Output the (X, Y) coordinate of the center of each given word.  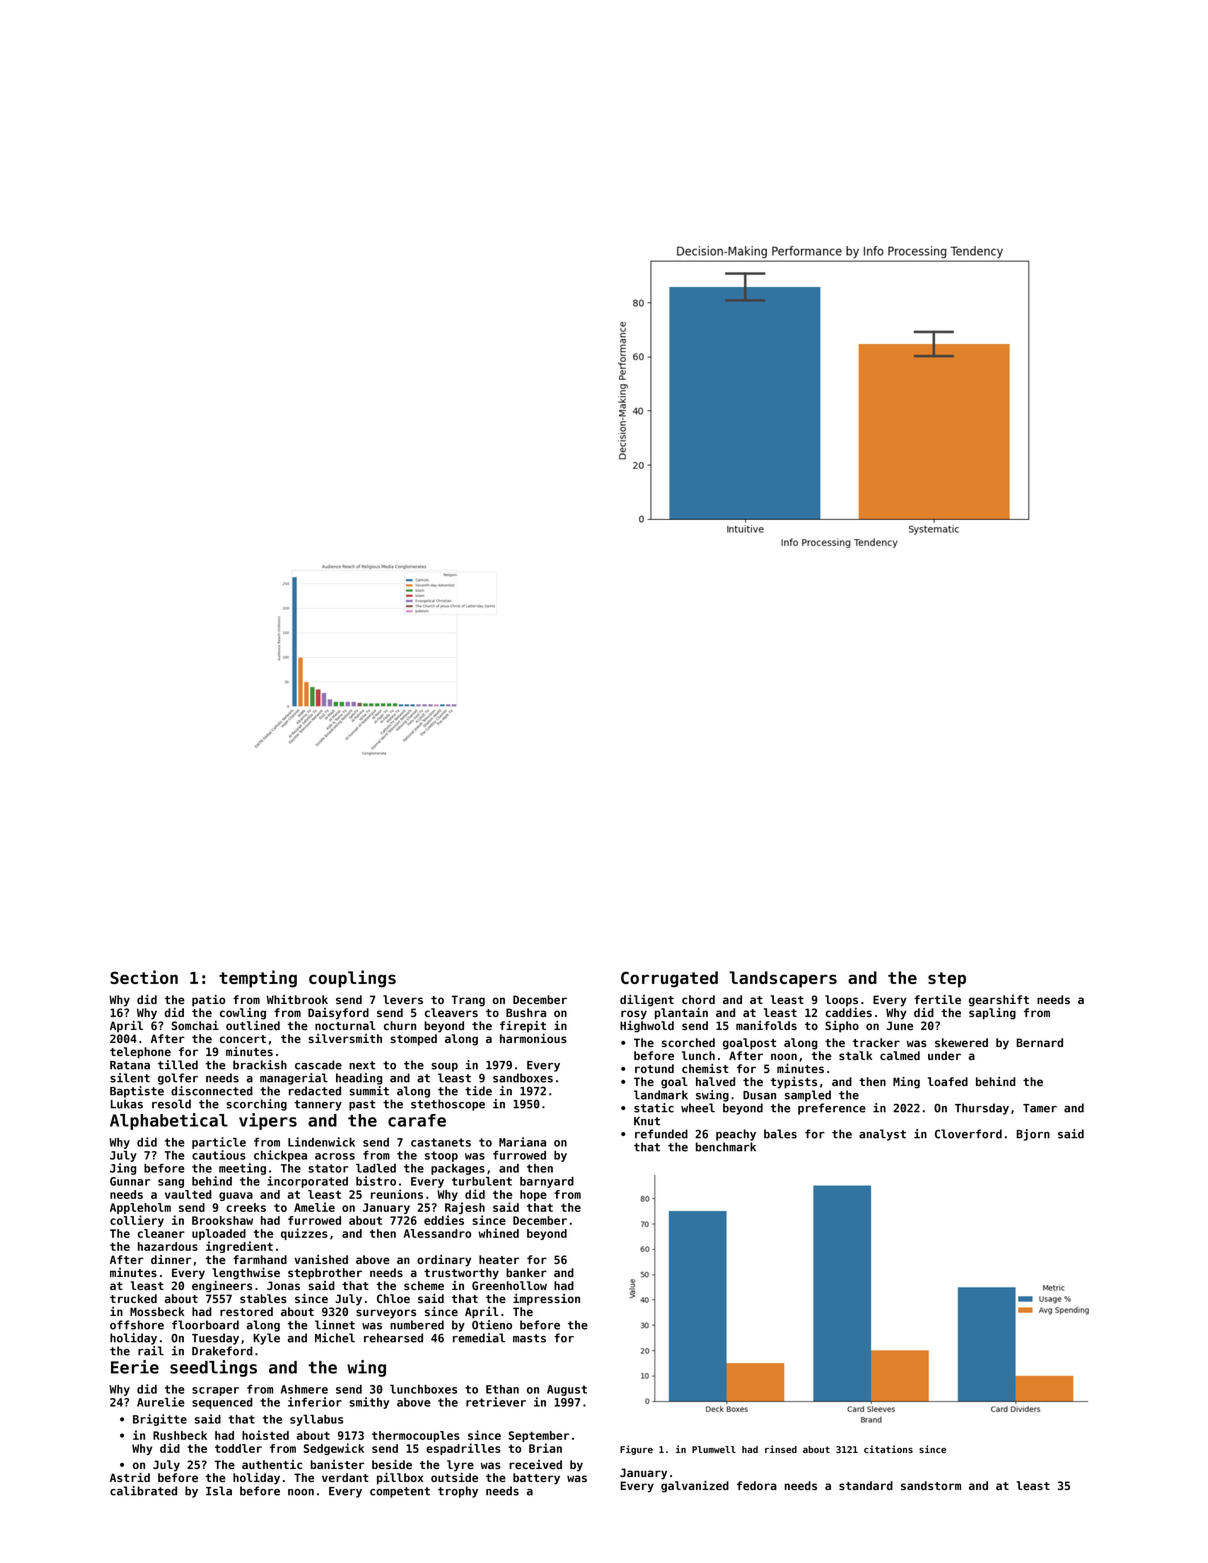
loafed (948, 1081)
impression (546, 1300)
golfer (178, 1079)
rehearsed (393, 1338)
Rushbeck (180, 1435)
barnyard (547, 1182)
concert (243, 1039)
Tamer (1040, 1108)
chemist (705, 1068)
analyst (882, 1135)
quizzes (304, 1234)
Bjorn (1033, 1135)
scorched (688, 1042)
